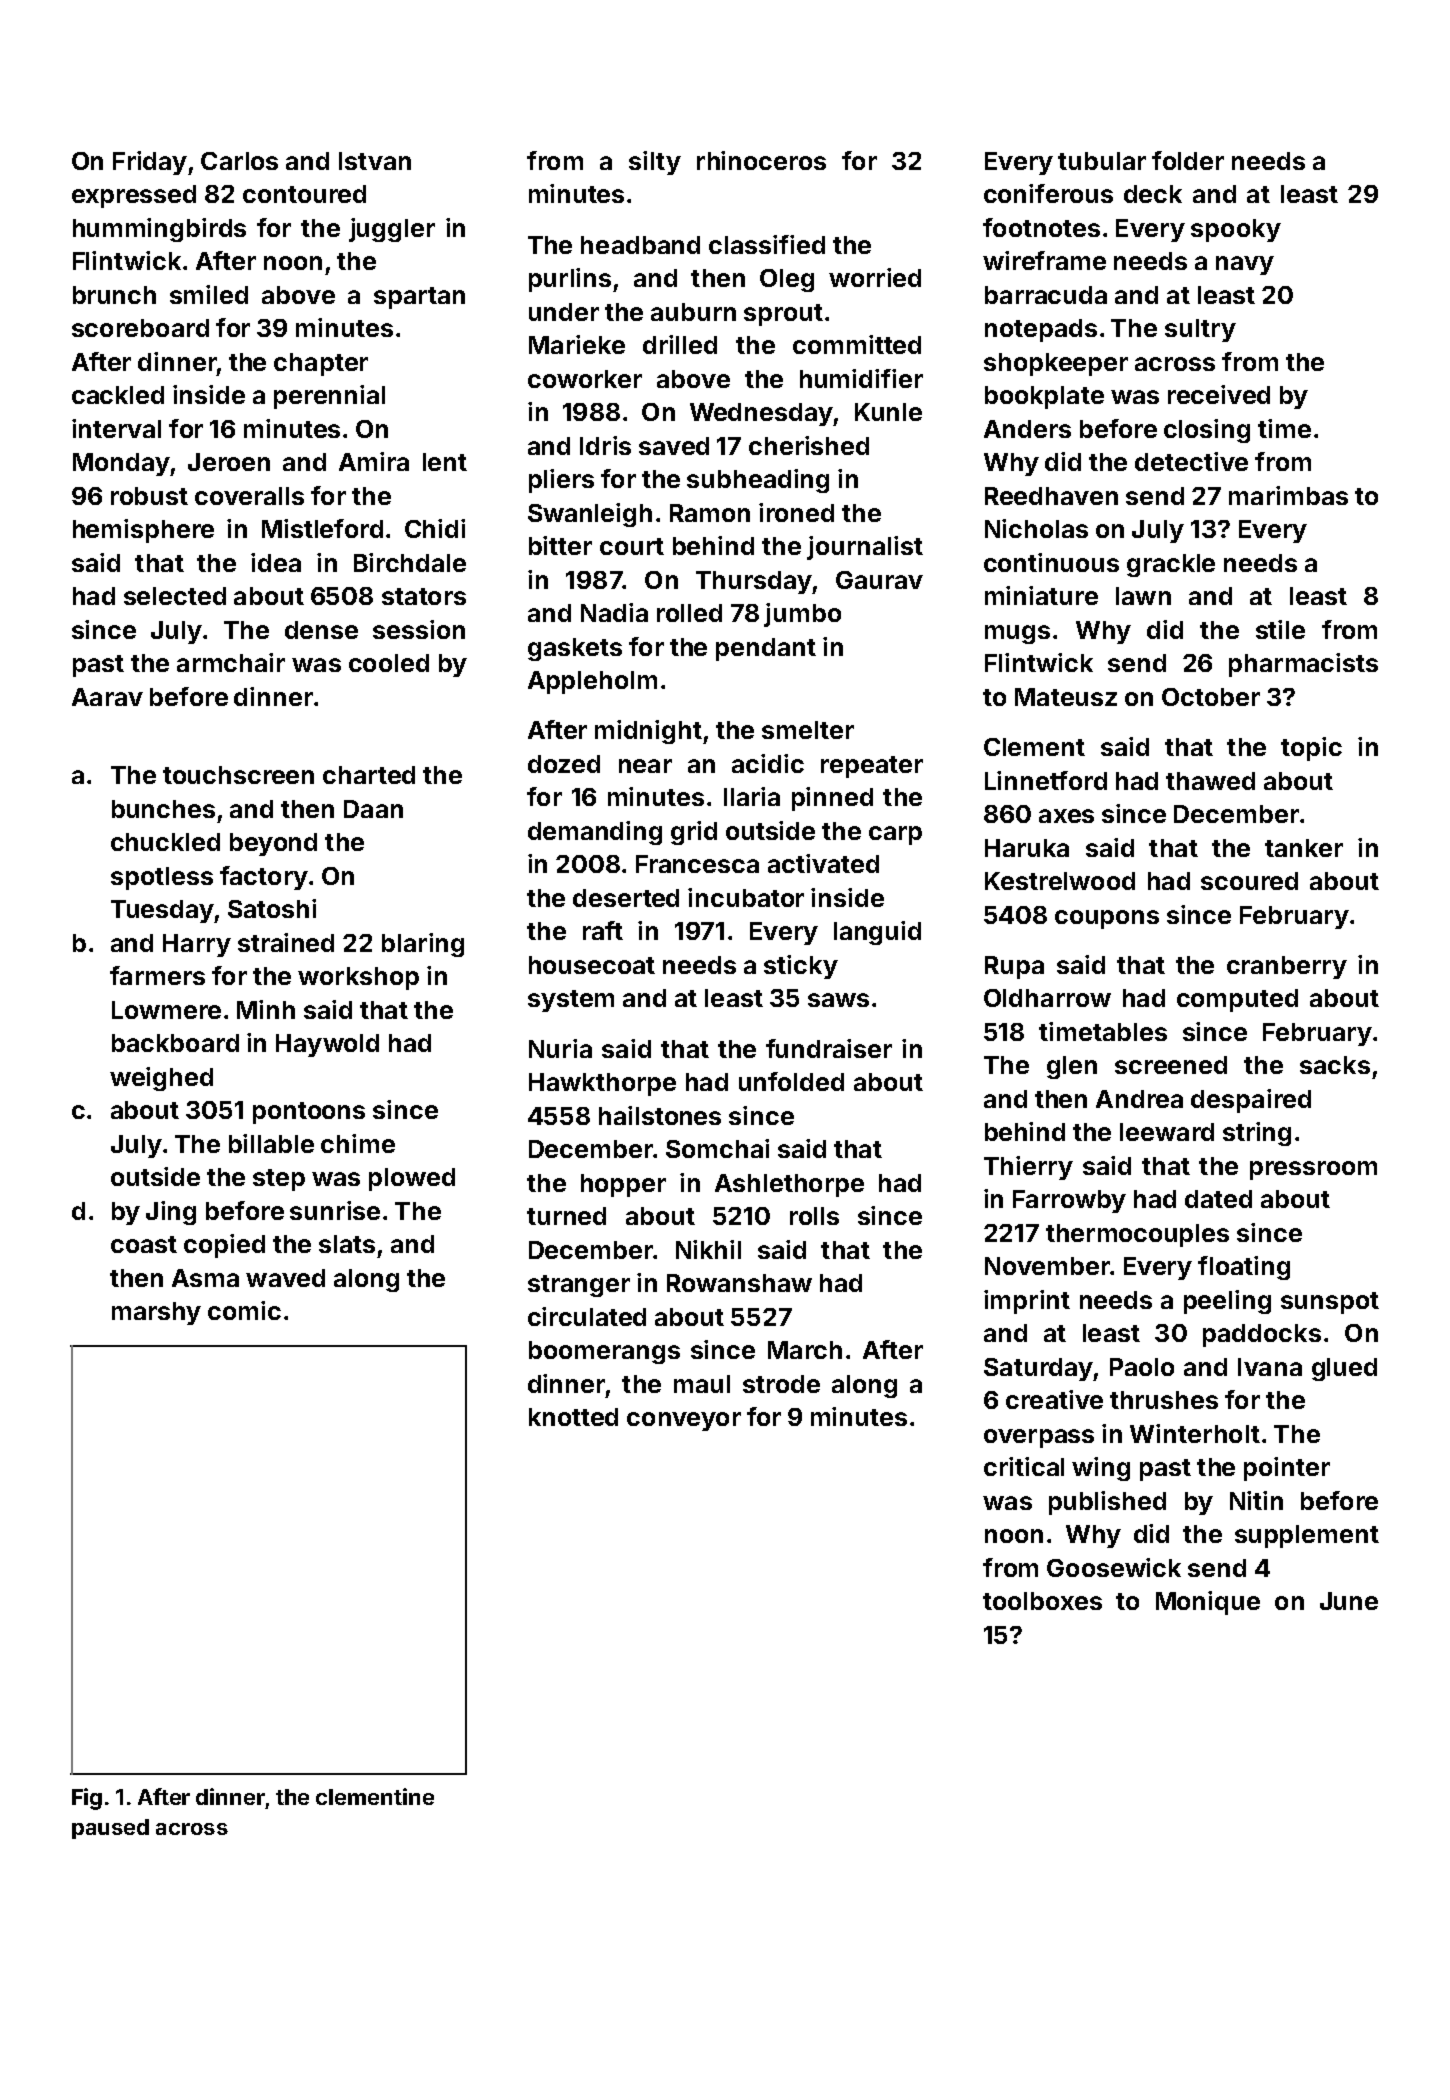 This image has height=2100, width=1450. I want to click on navy, so click(1245, 265).
